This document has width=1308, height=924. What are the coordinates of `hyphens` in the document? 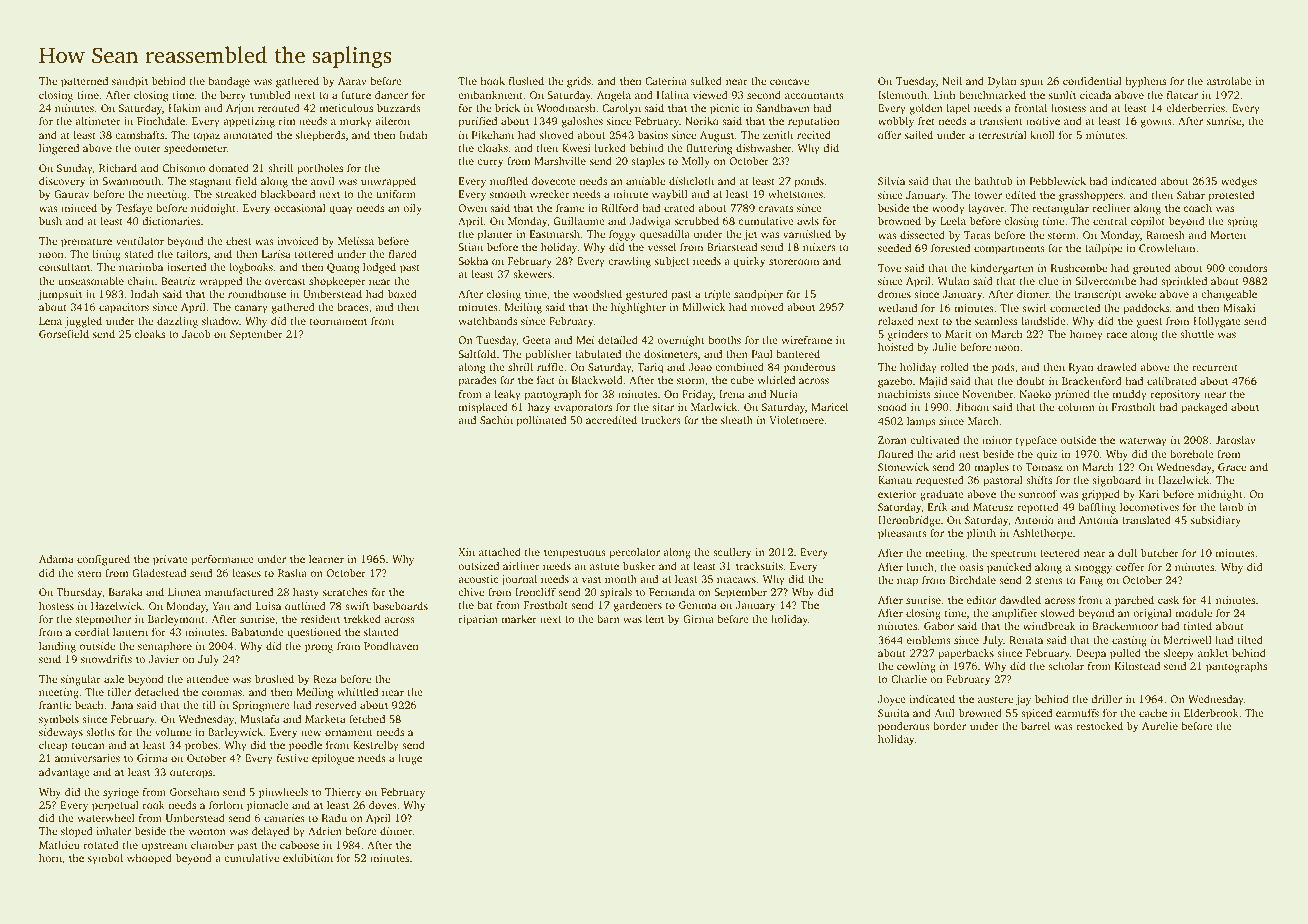 It's located at (1145, 82).
